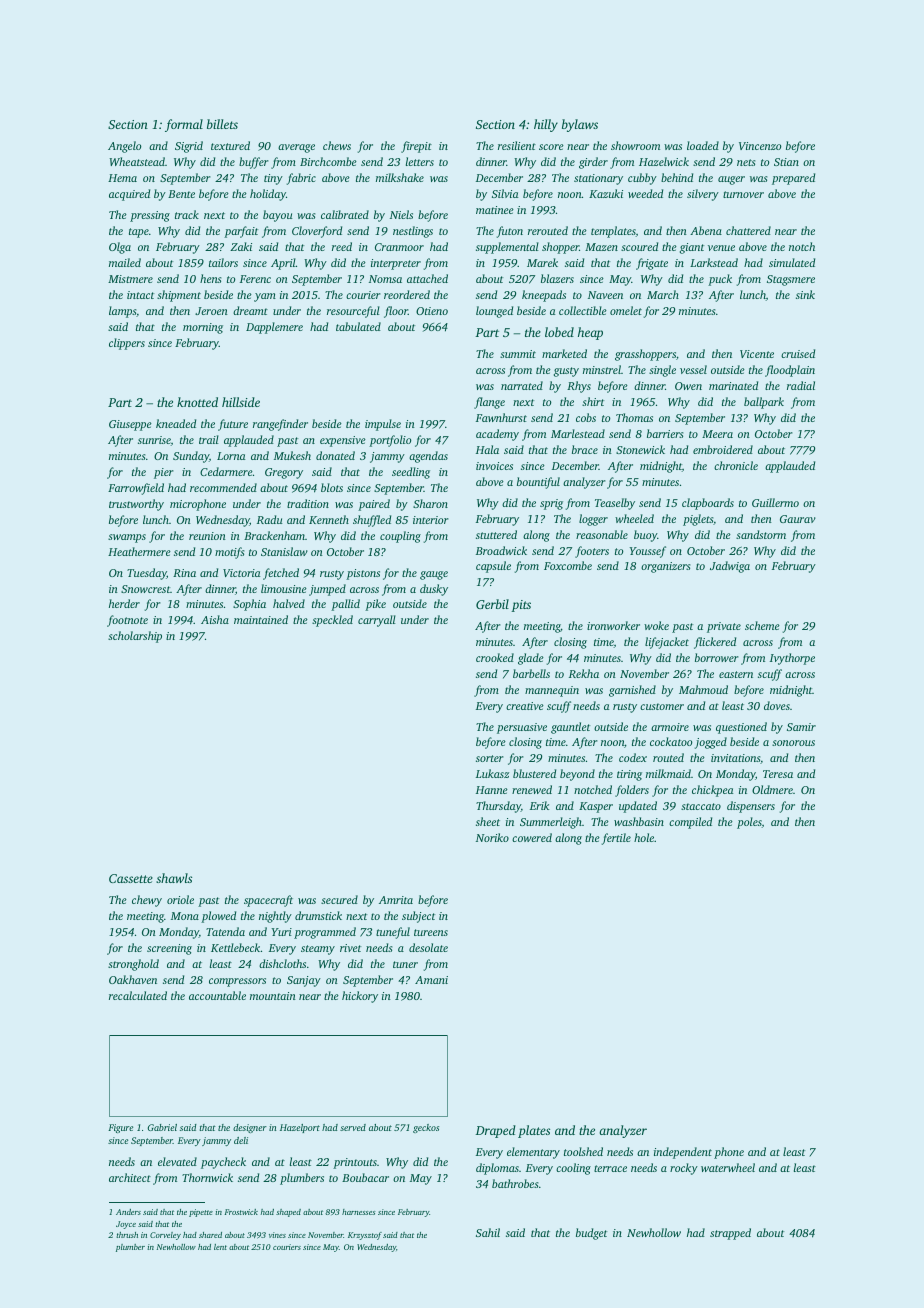 Image resolution: width=924 pixels, height=1308 pixels. Describe the element at coordinates (749, 823) in the document. I see `poles` at that location.
